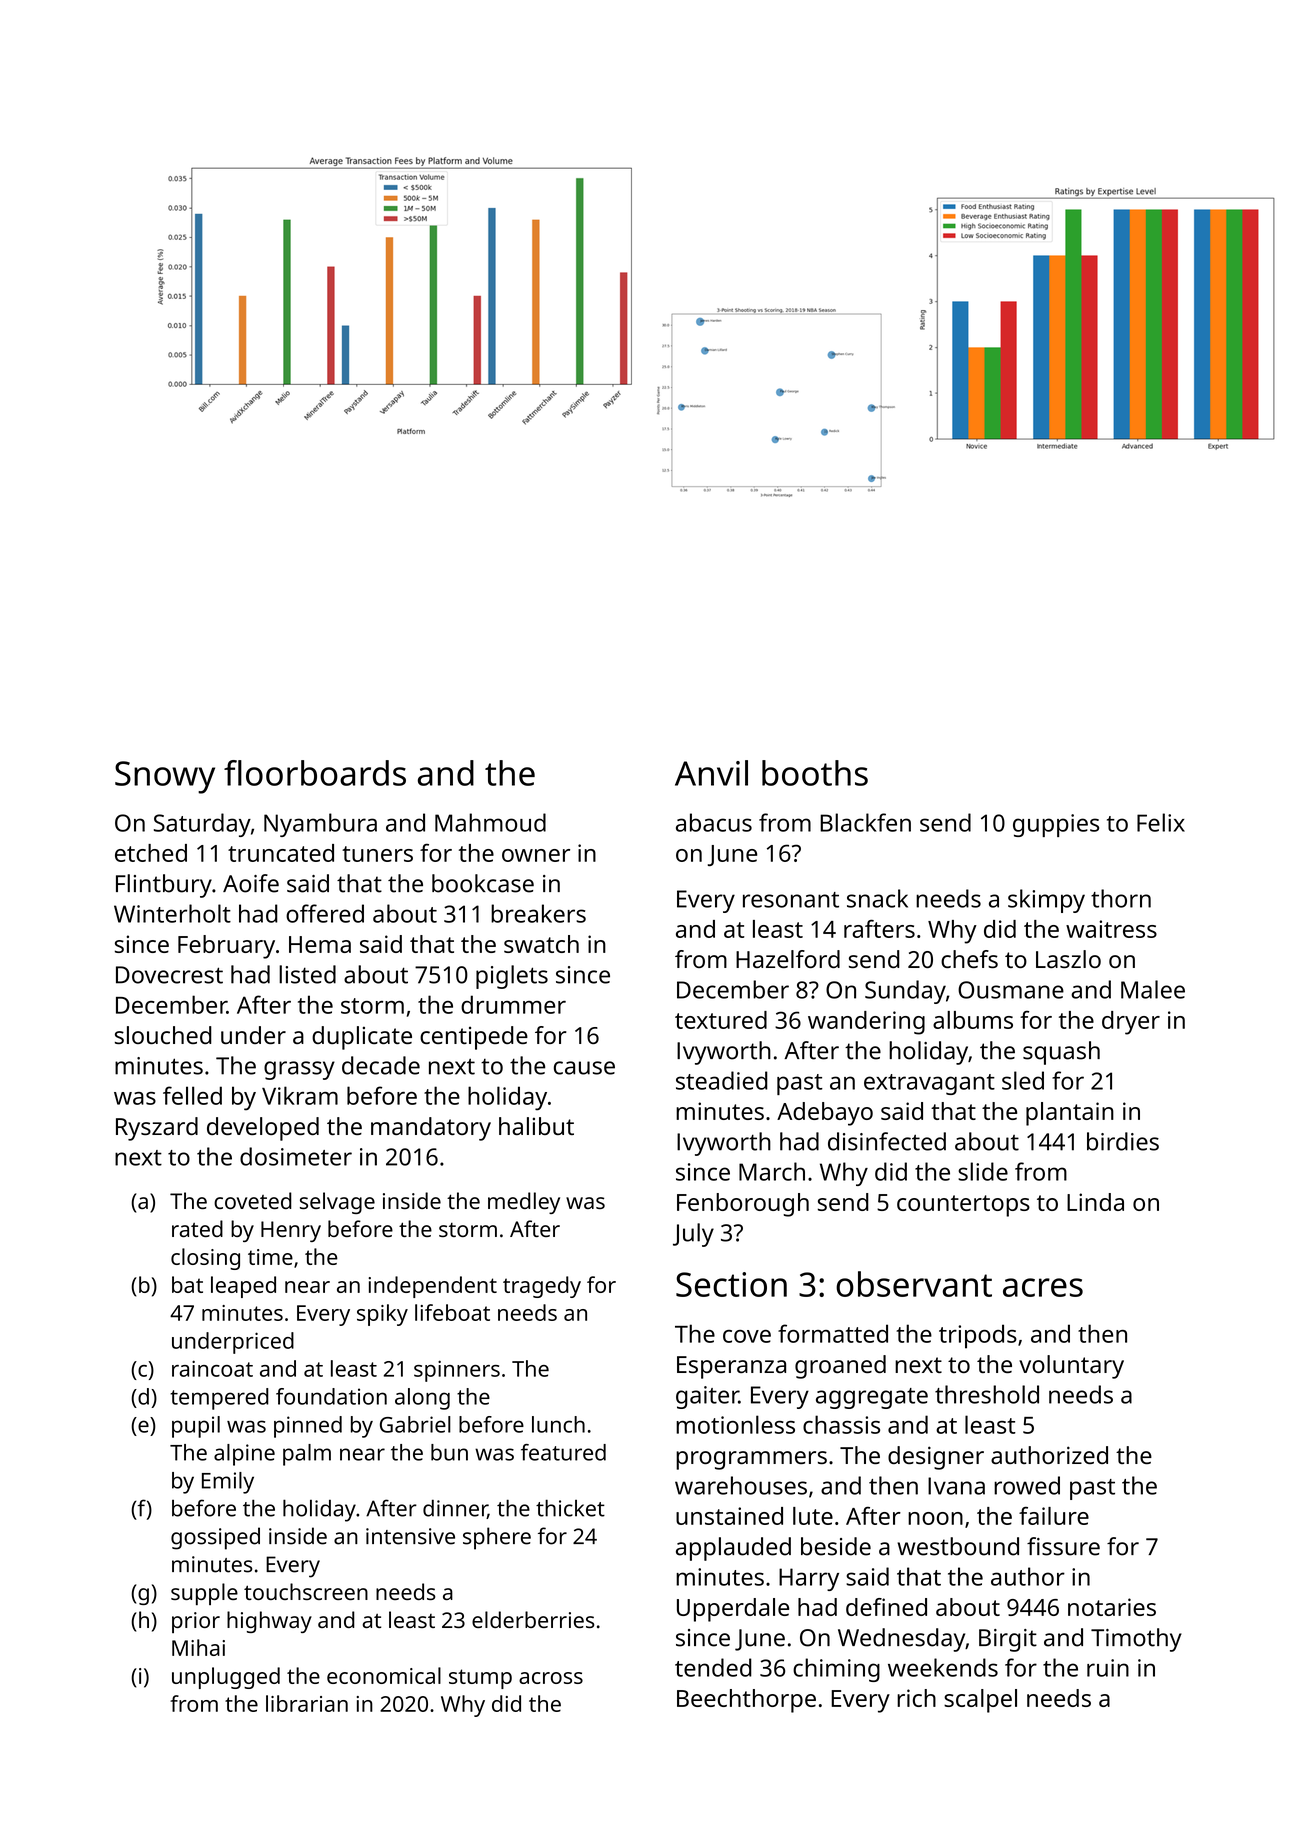 This screenshot has height=1843, width=1303. What do you see at coordinates (584, 1068) in the screenshot?
I see `cause` at bounding box center [584, 1068].
